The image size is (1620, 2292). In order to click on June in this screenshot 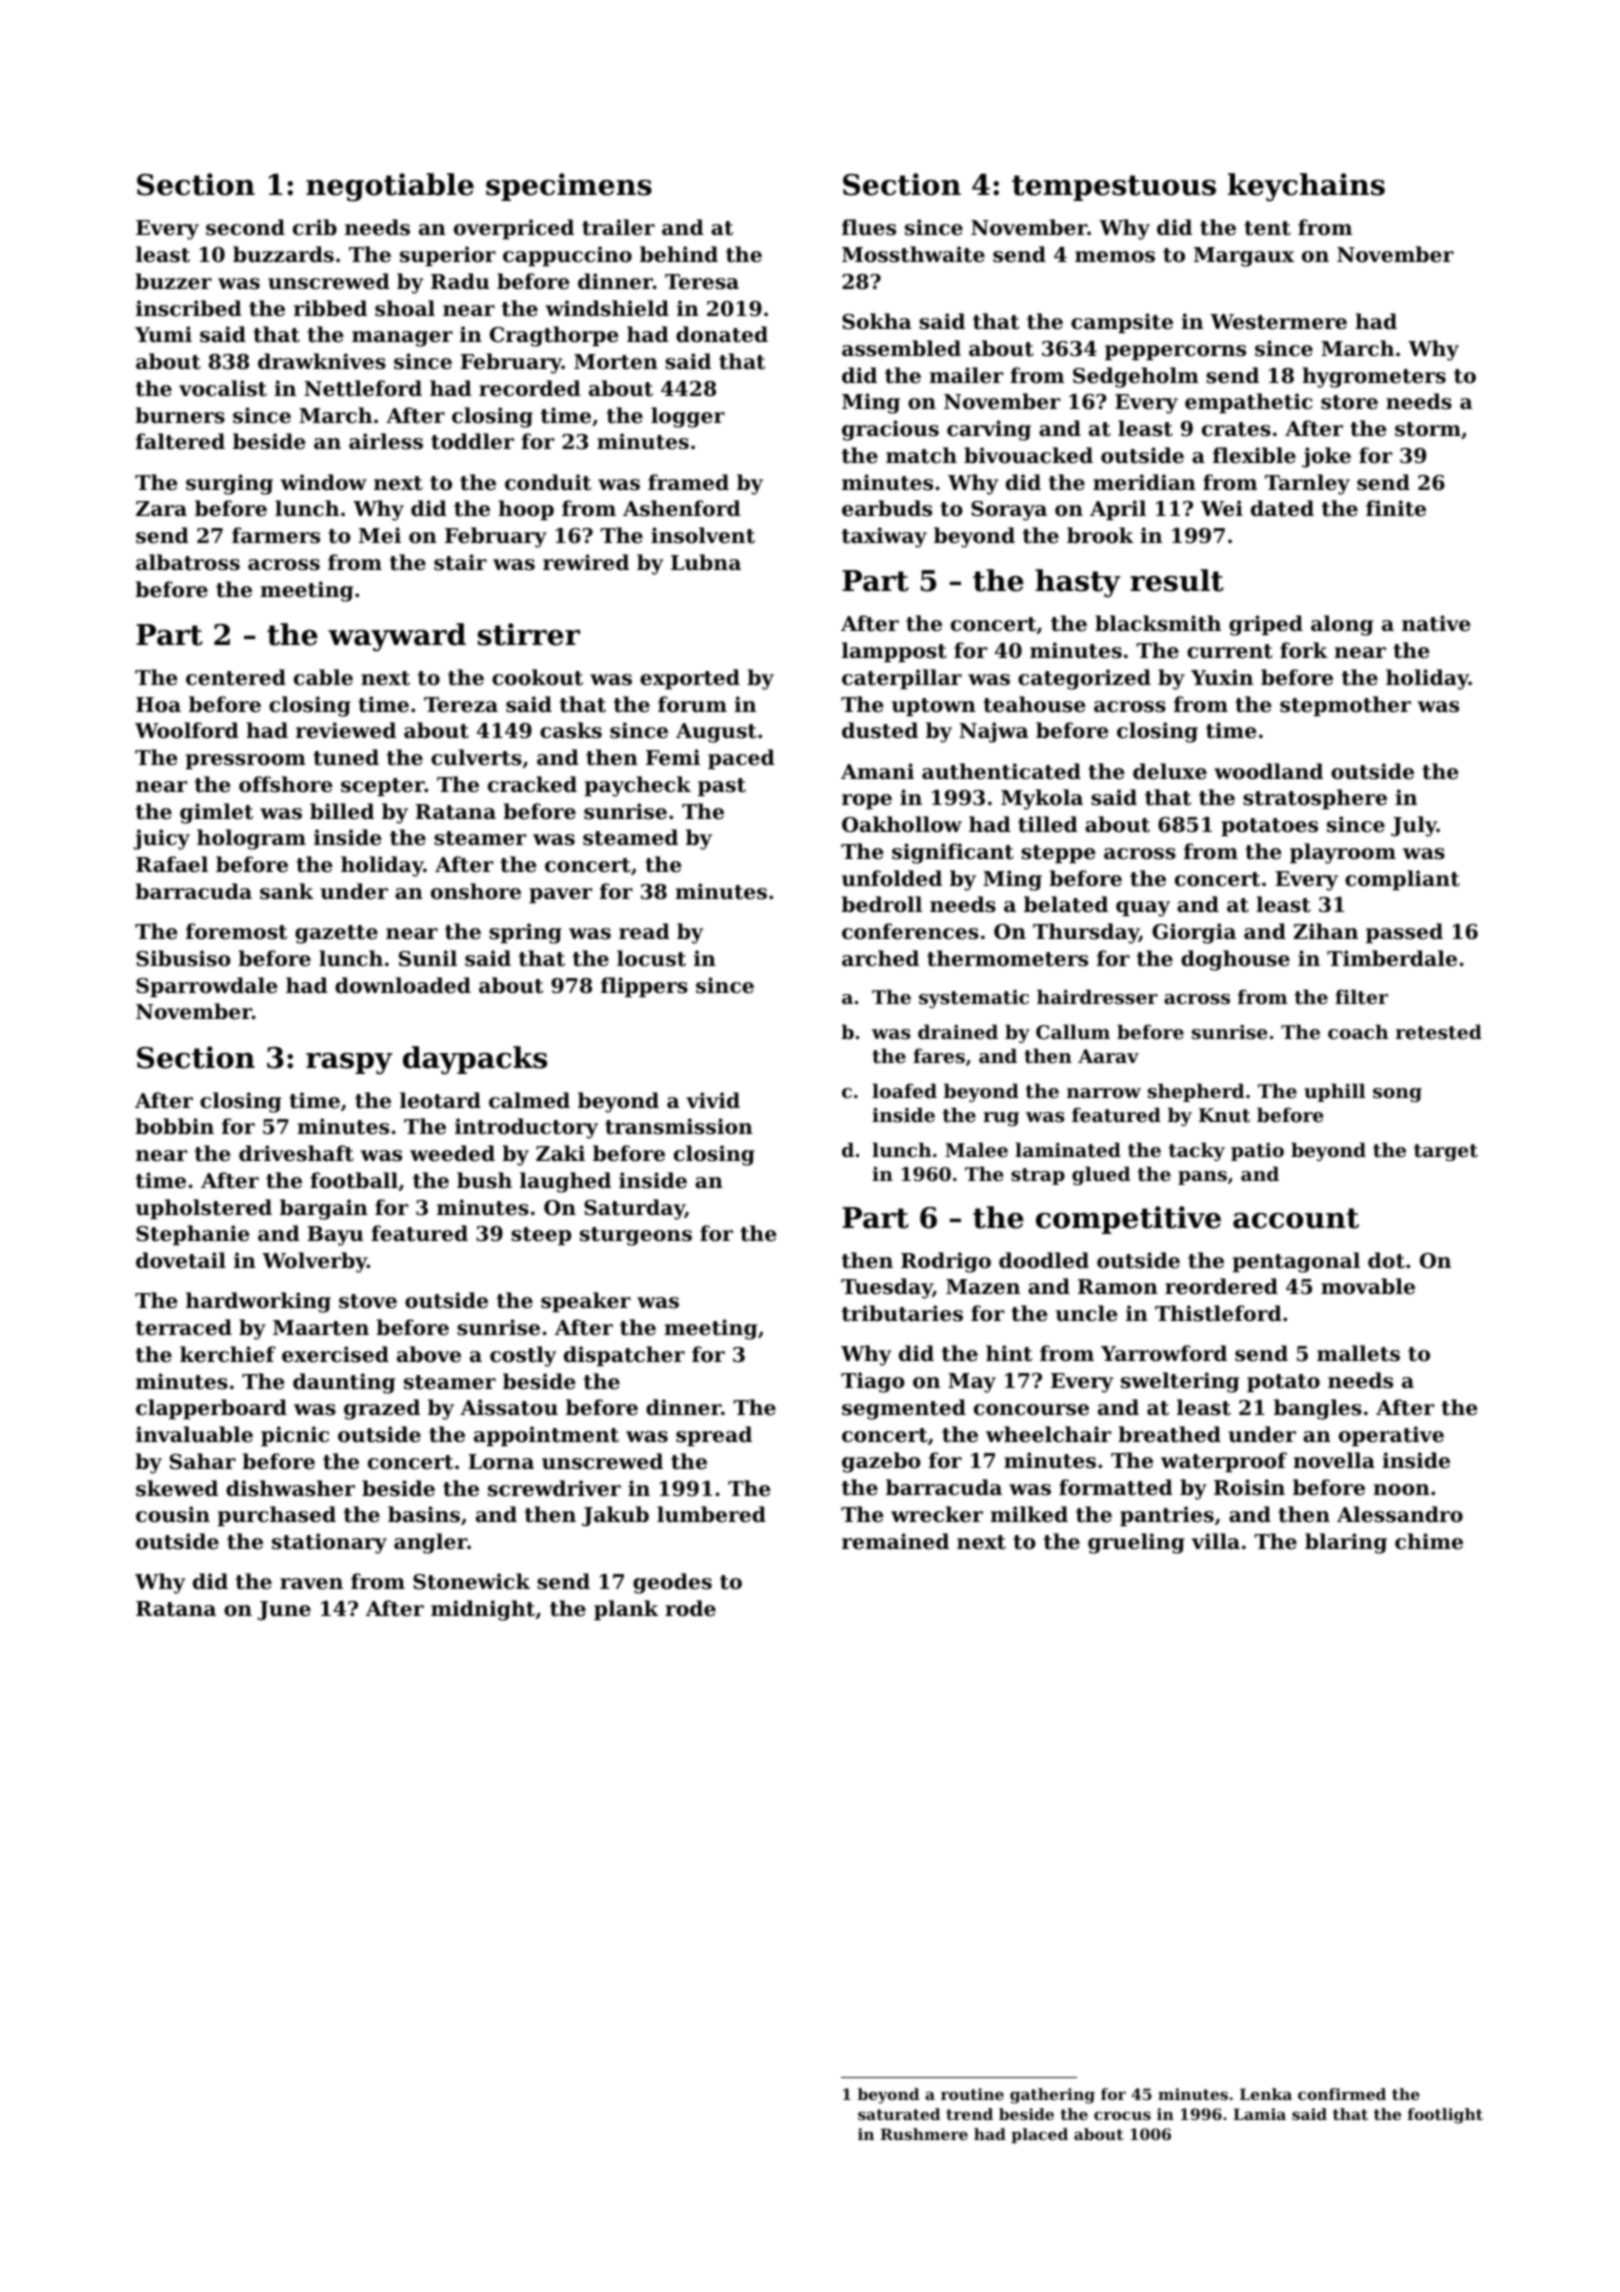, I will do `click(284, 1610)`.
